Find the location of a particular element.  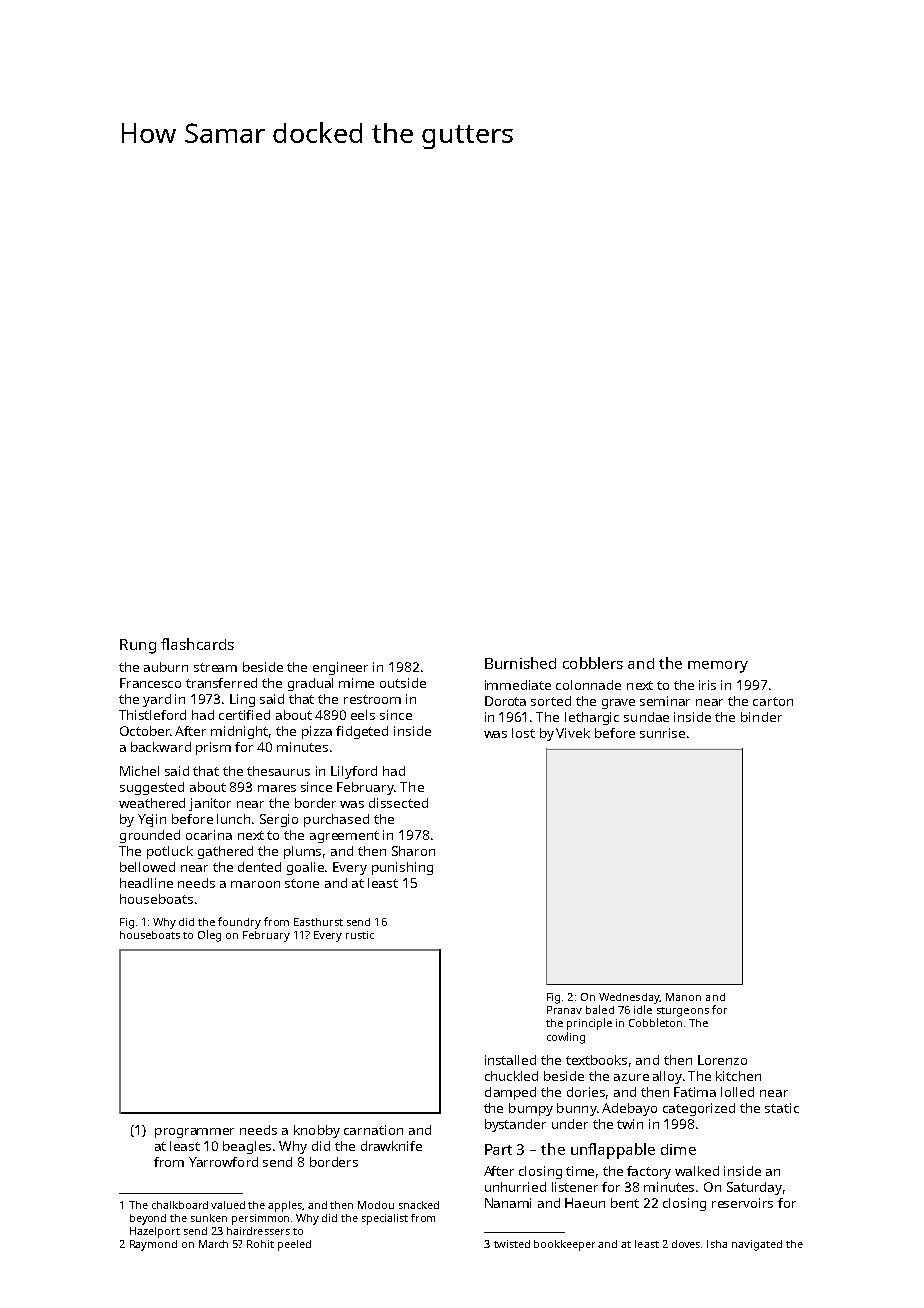

agreement is located at coordinates (344, 837).
